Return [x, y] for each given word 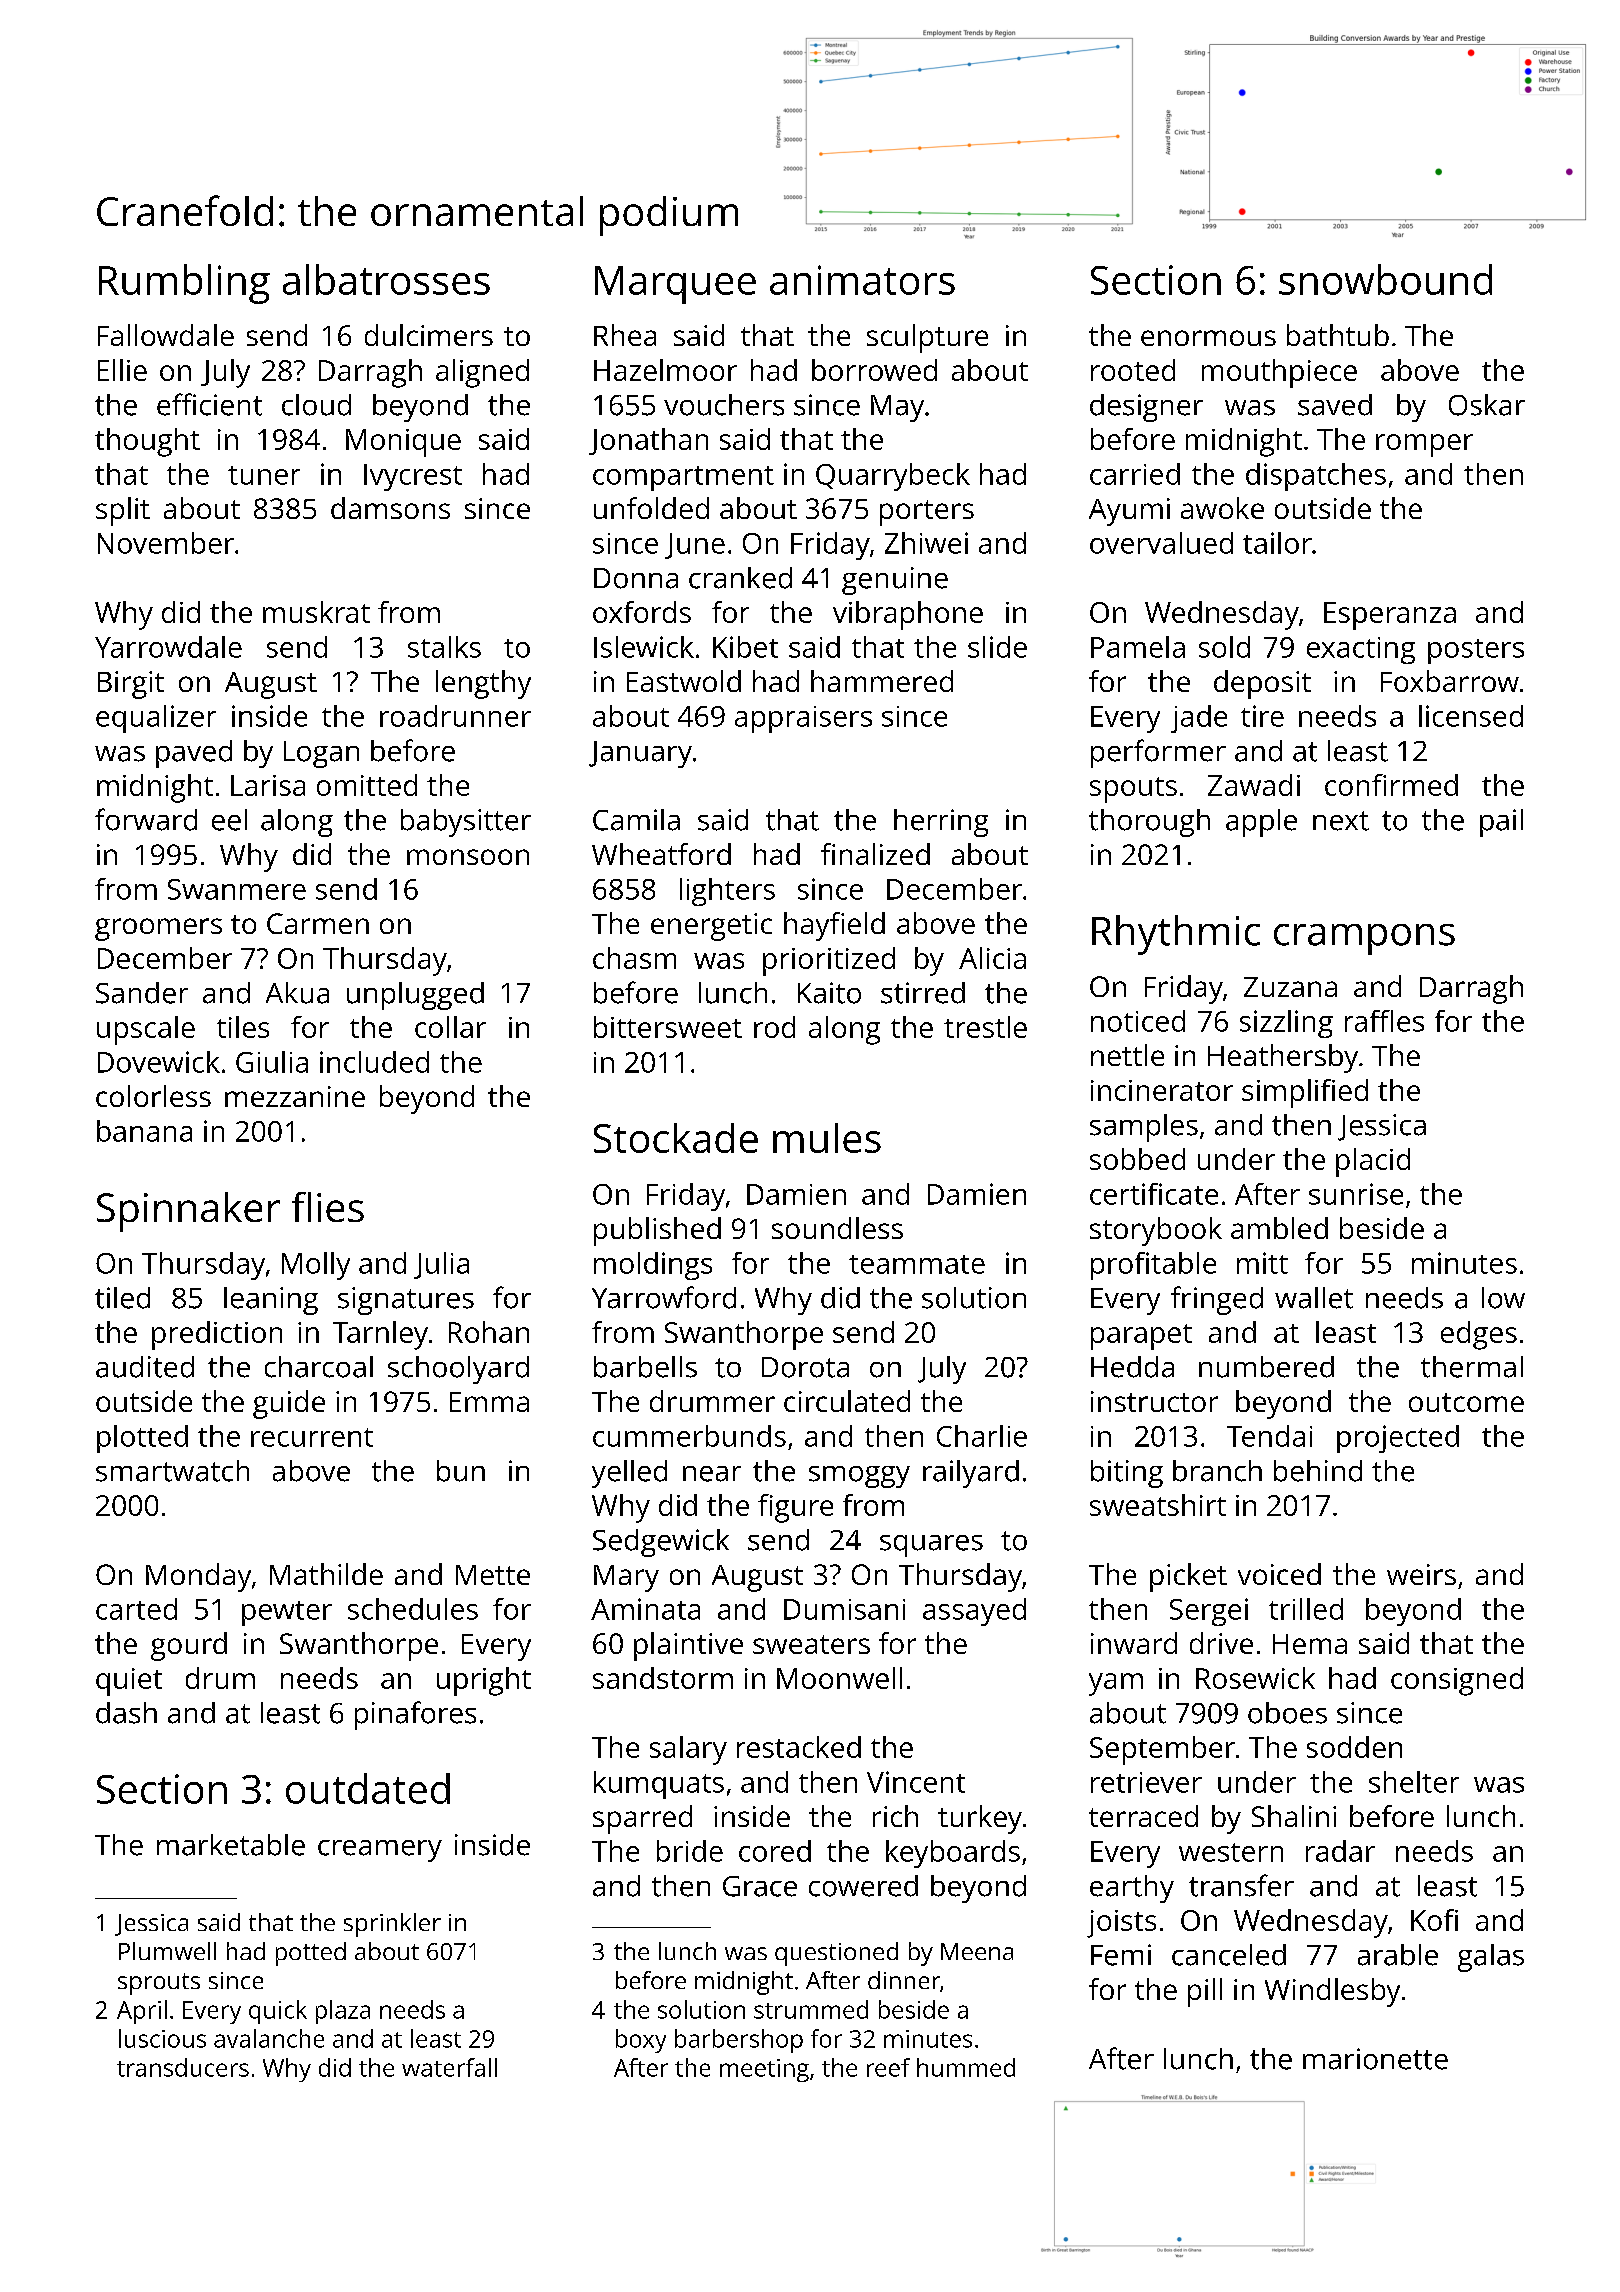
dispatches [1316, 477]
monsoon [468, 857]
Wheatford [661, 854]
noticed [1138, 1021]
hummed [966, 2067]
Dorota [805, 1367]
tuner [264, 475]
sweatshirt [1158, 1505]
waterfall [449, 2067]
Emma [489, 1402]
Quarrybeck [893, 477]
